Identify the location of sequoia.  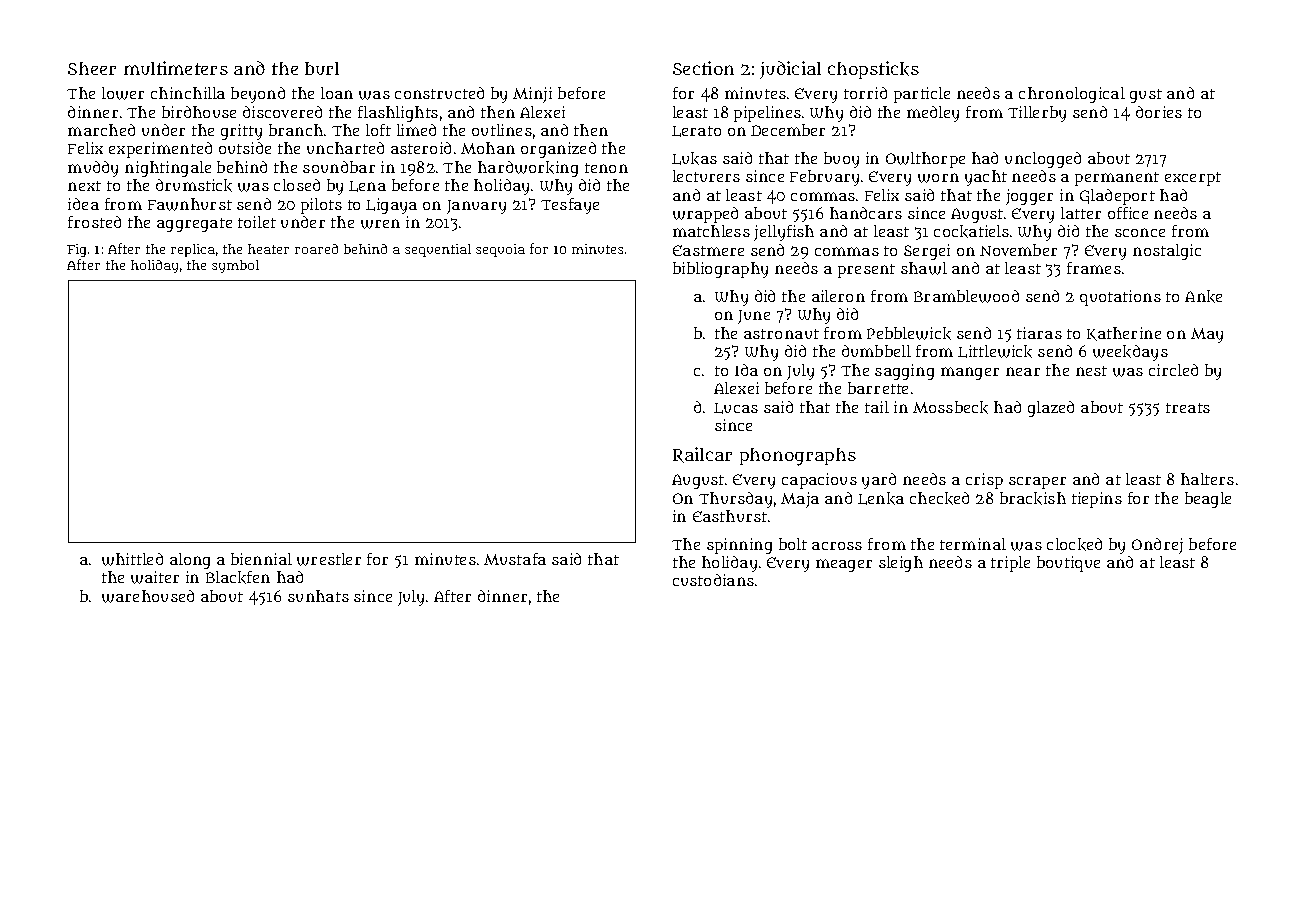
(500, 250).
